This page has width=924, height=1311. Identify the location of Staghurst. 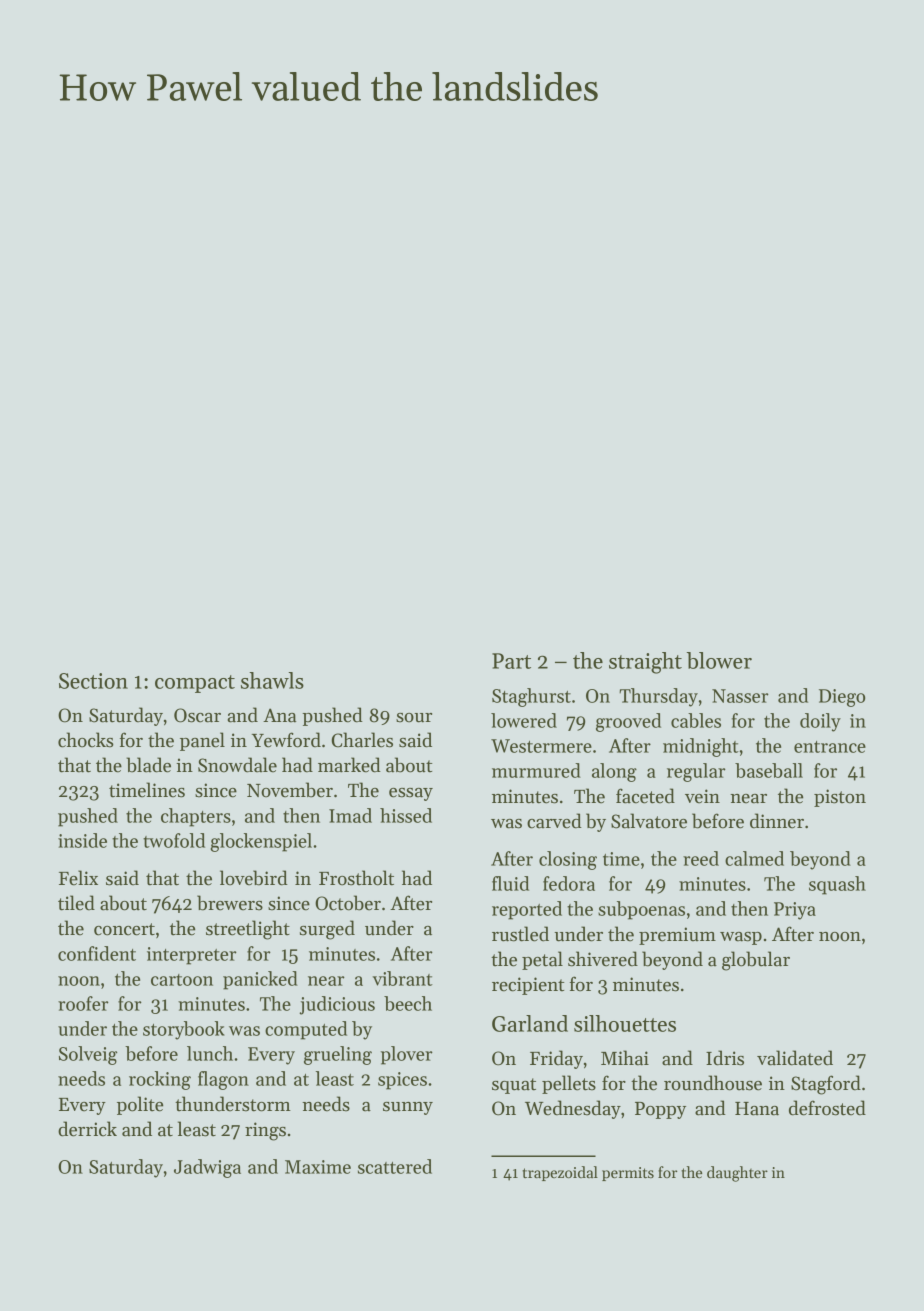
(531, 697).
